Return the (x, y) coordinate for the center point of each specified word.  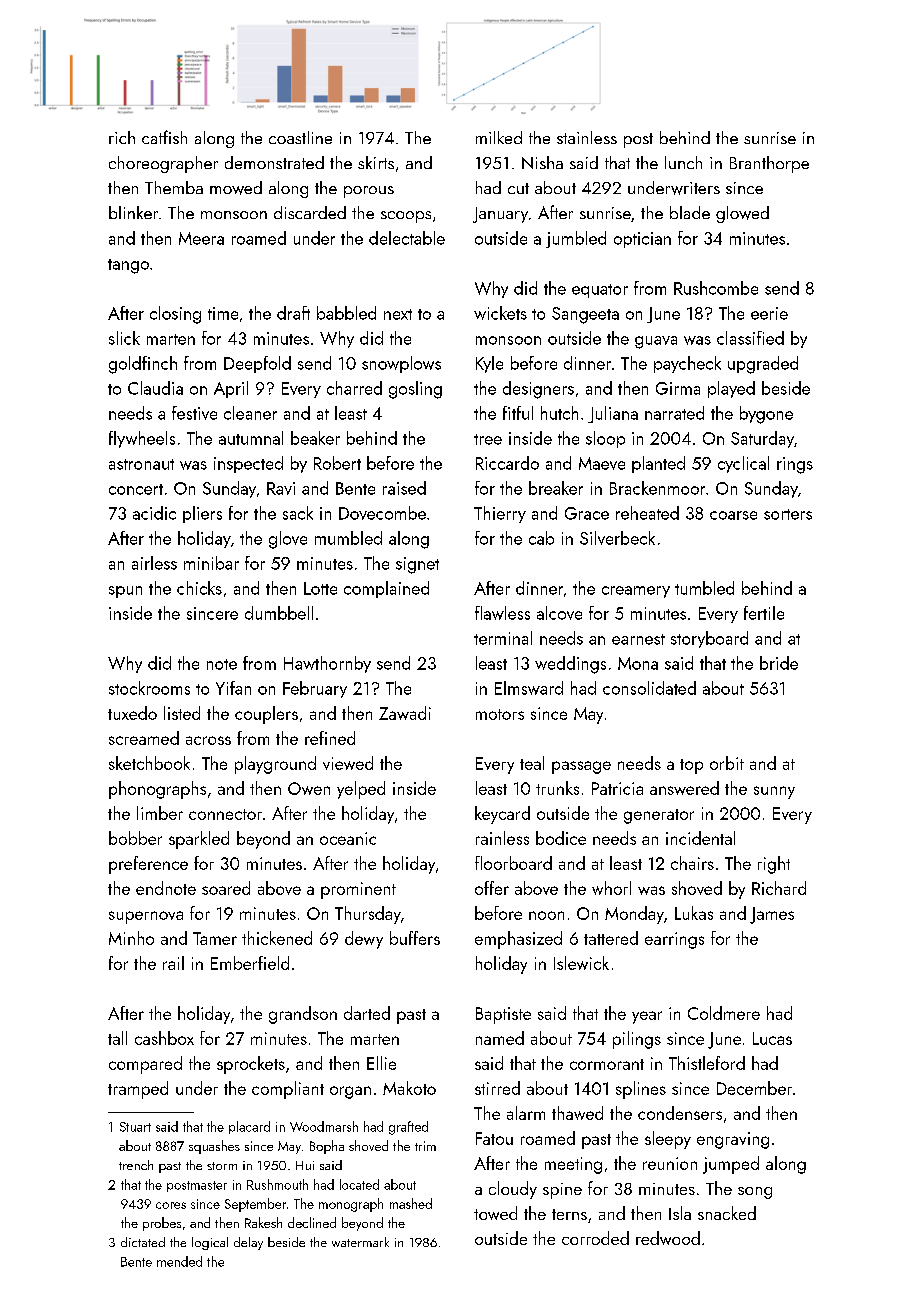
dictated (143, 1242)
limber (160, 813)
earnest (638, 639)
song (755, 1193)
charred (354, 388)
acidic (154, 513)
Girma (678, 388)
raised (404, 488)
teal (532, 763)
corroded (595, 1238)
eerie (769, 313)
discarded (310, 212)
